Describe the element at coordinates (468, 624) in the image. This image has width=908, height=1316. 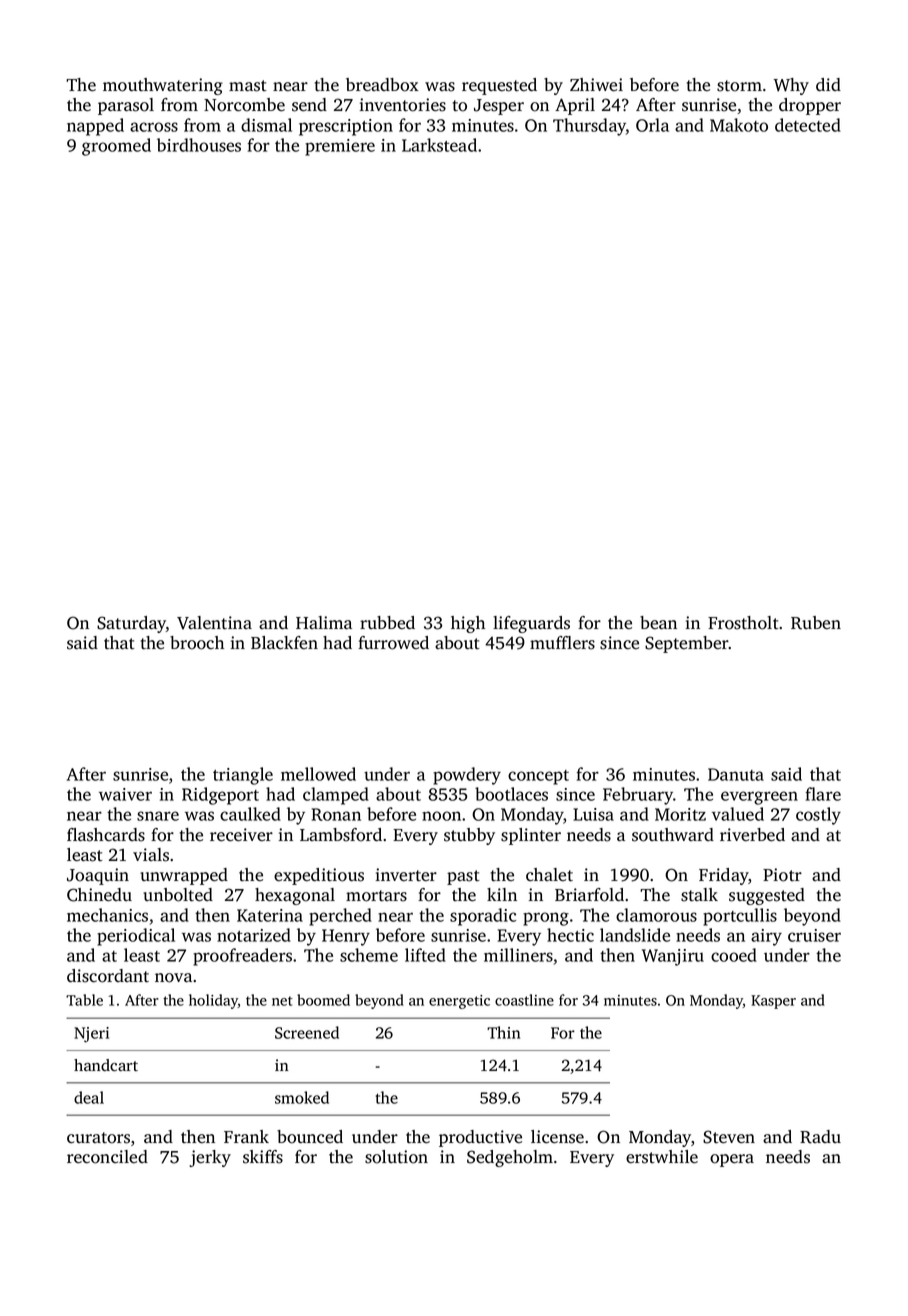
I see `high` at that location.
